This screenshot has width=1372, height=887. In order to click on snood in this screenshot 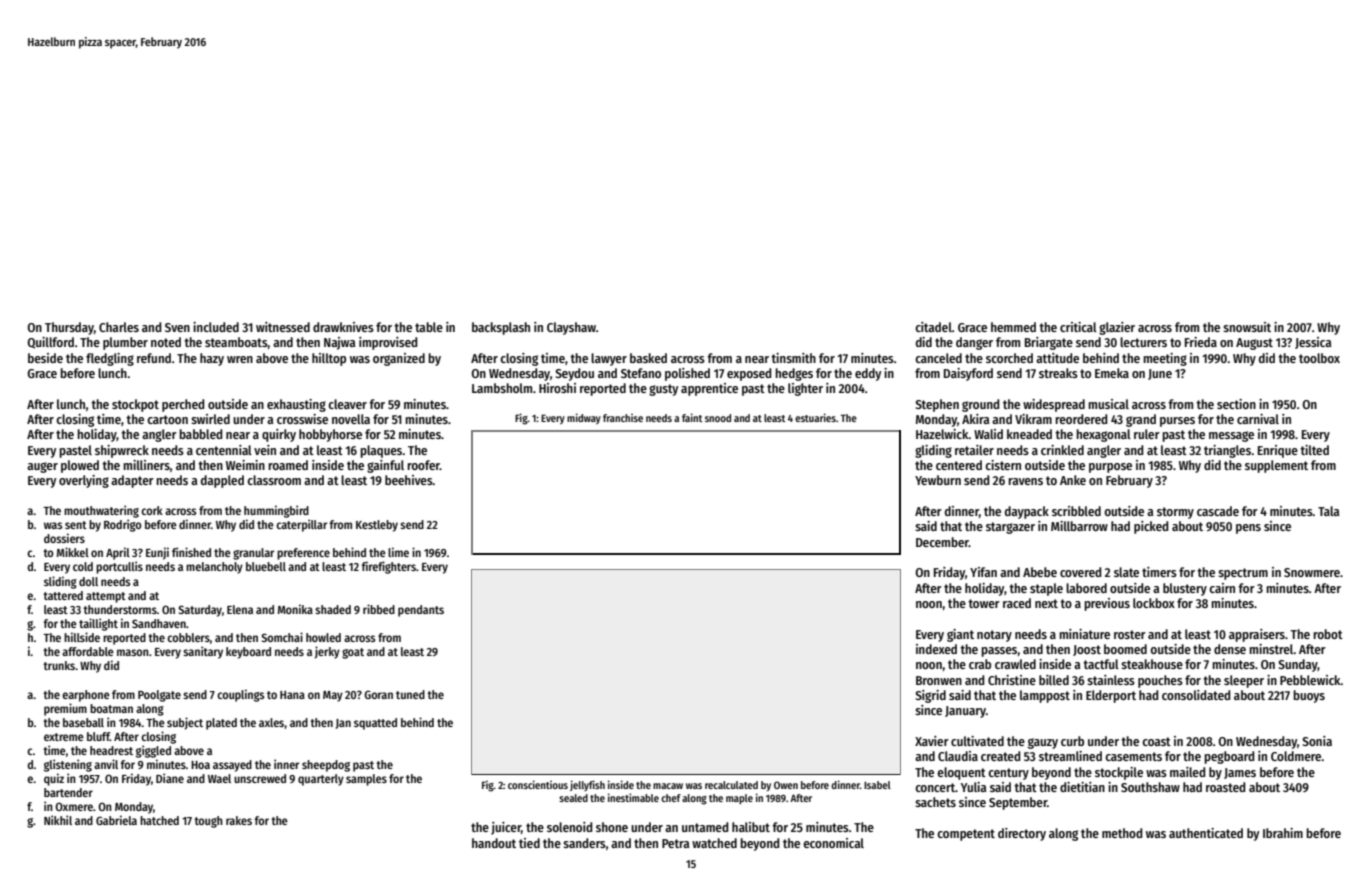, I will do `click(718, 418)`.
